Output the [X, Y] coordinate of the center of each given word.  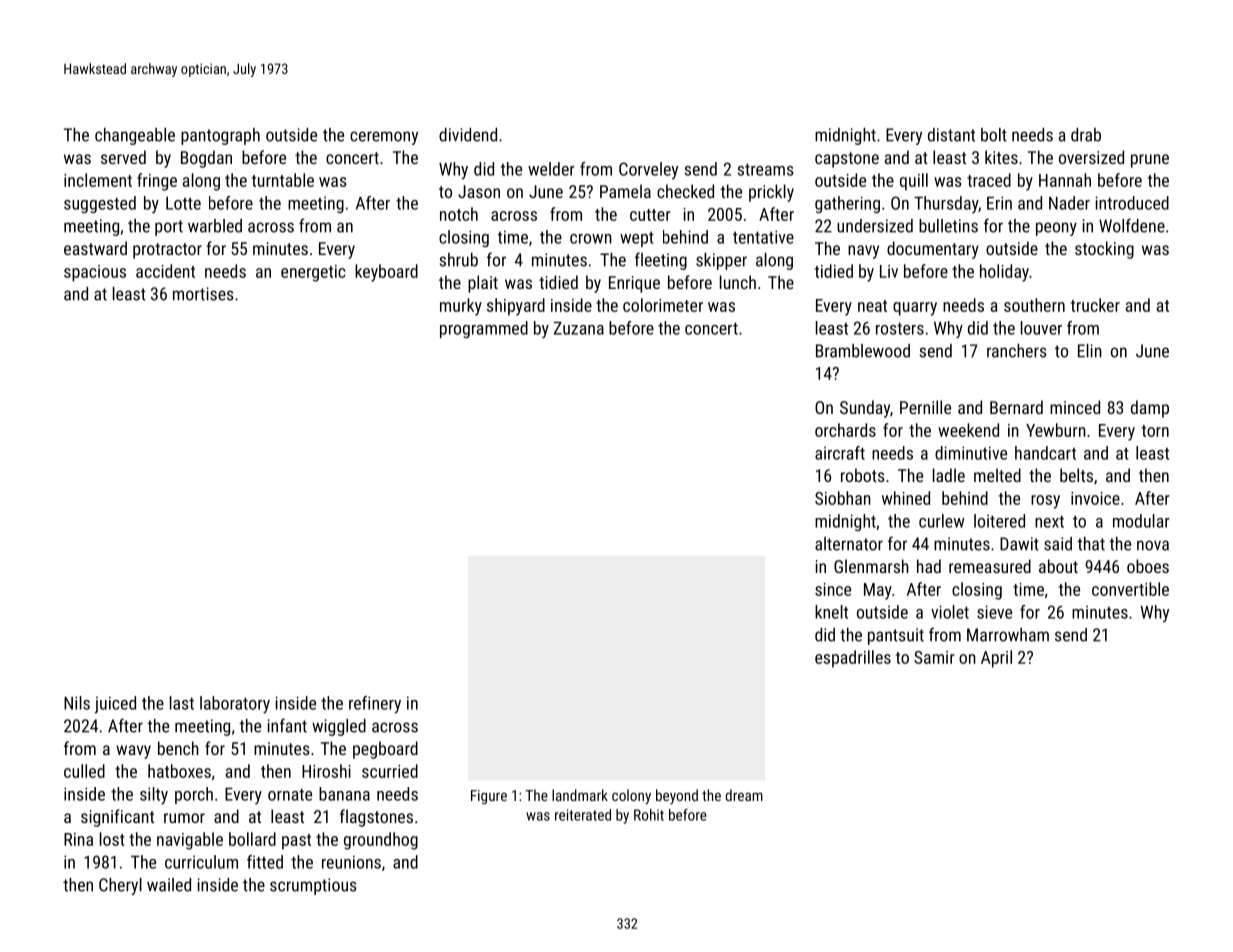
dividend [468, 135]
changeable [135, 136]
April [996, 659]
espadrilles [853, 659]
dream [744, 795]
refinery [375, 705]
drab [1086, 135]
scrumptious [313, 886]
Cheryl [120, 886]
